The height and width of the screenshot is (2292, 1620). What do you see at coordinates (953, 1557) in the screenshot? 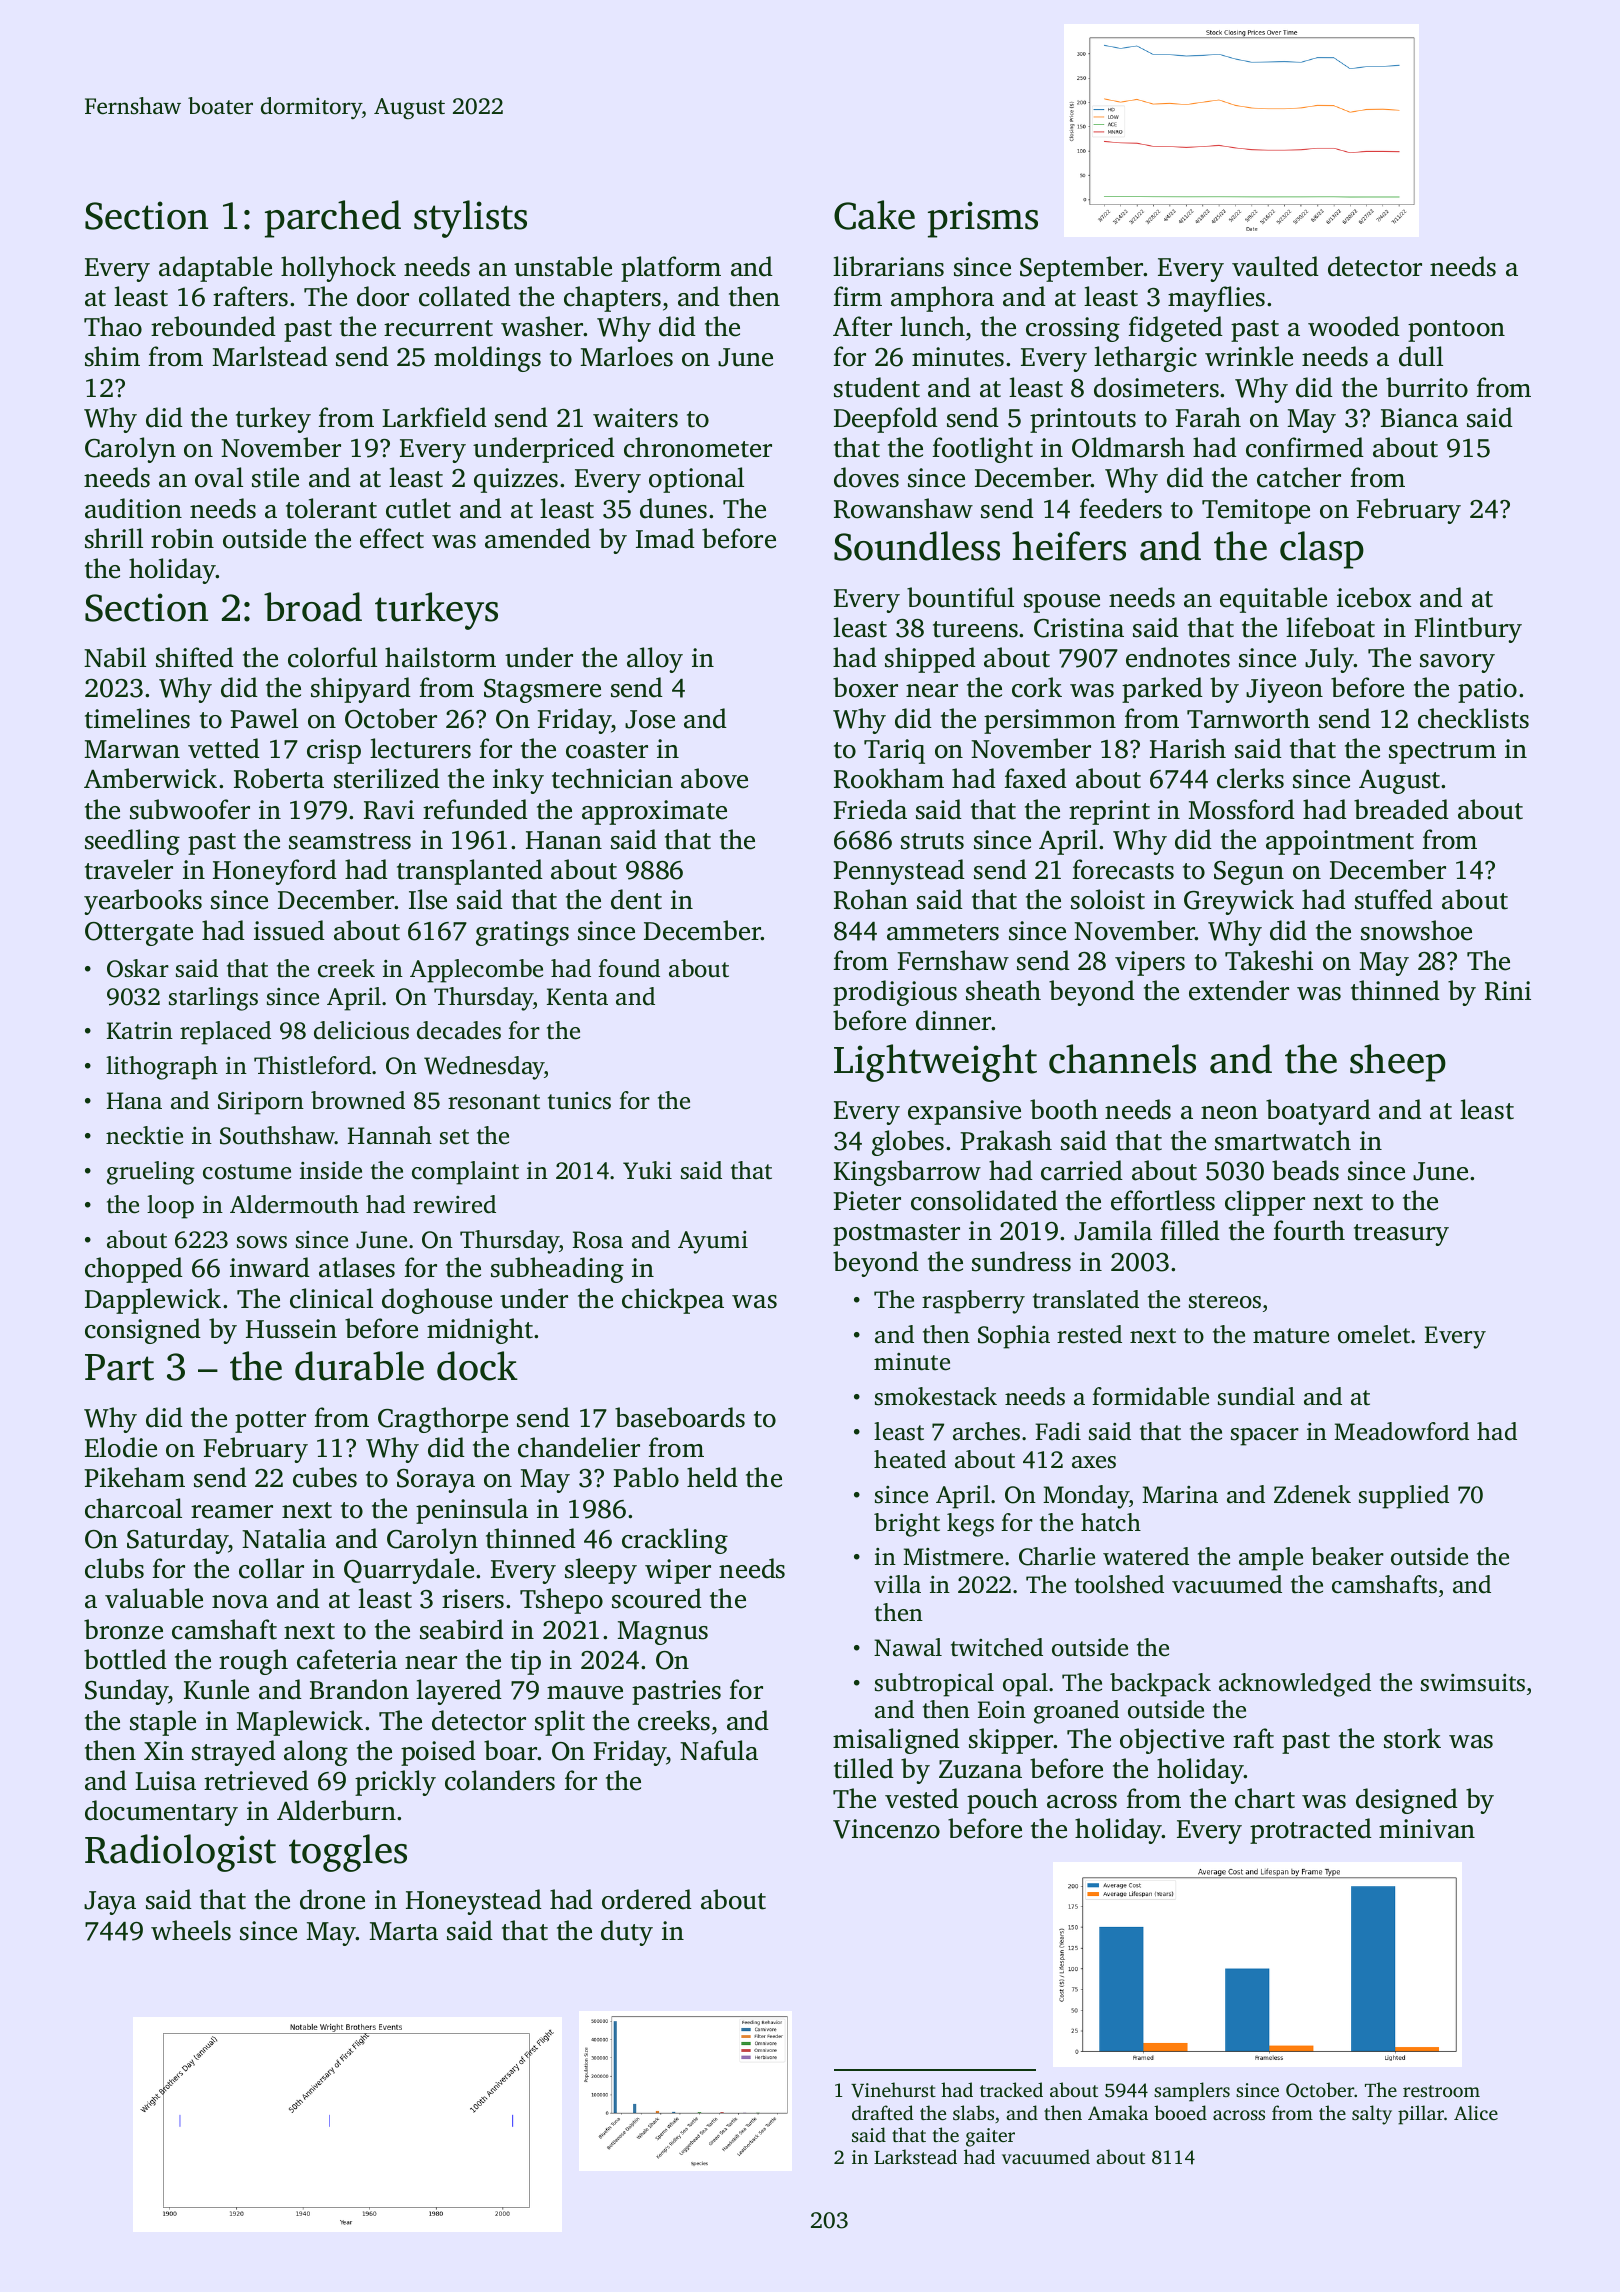
I see `Mistmere` at bounding box center [953, 1557].
